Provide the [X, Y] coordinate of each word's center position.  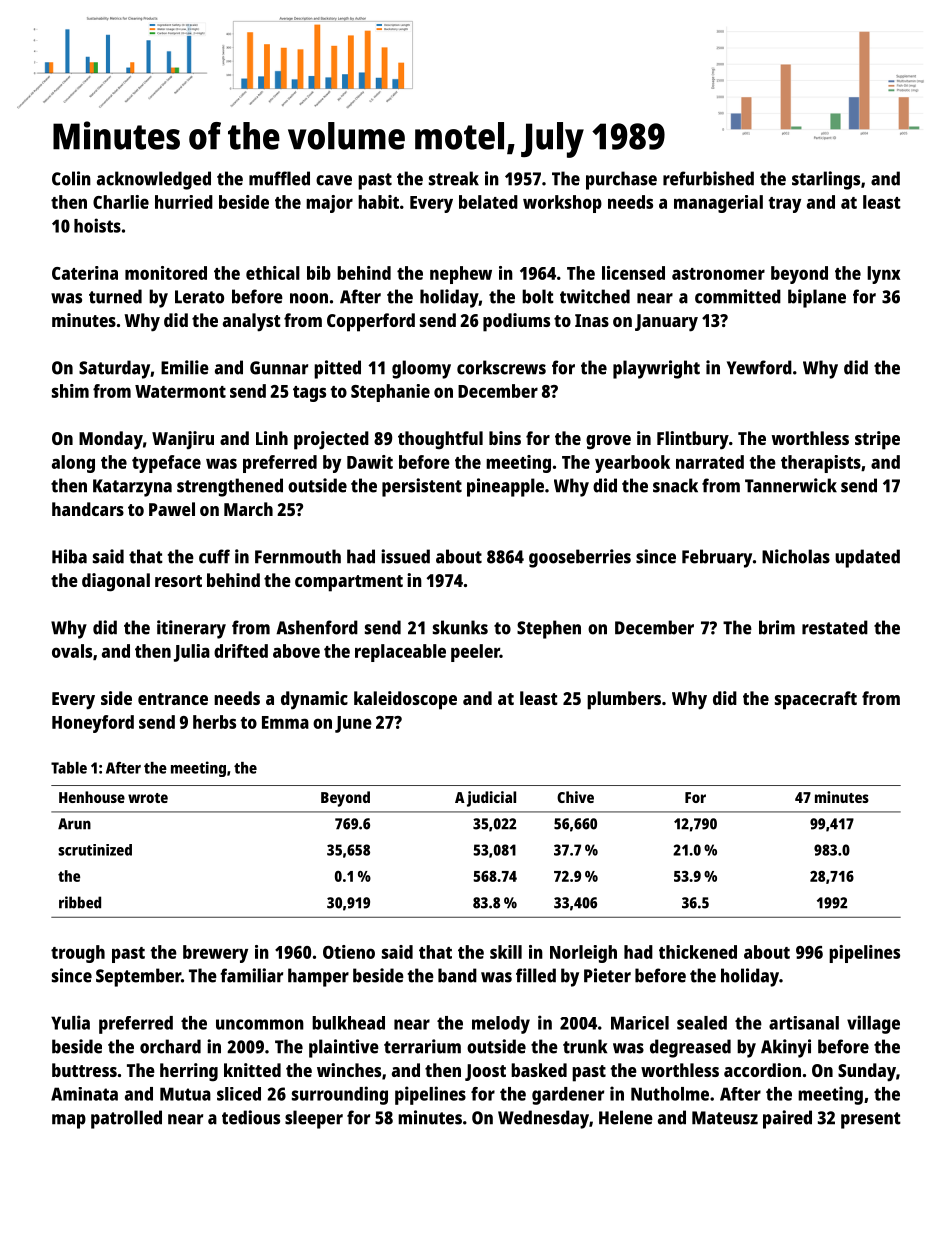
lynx [883, 275]
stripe [877, 440]
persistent [422, 487]
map [69, 1121]
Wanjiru [183, 440]
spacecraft [816, 700]
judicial [491, 799]
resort [178, 581]
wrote [148, 798]
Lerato [199, 297]
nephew [461, 275]
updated [867, 558]
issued [405, 556]
